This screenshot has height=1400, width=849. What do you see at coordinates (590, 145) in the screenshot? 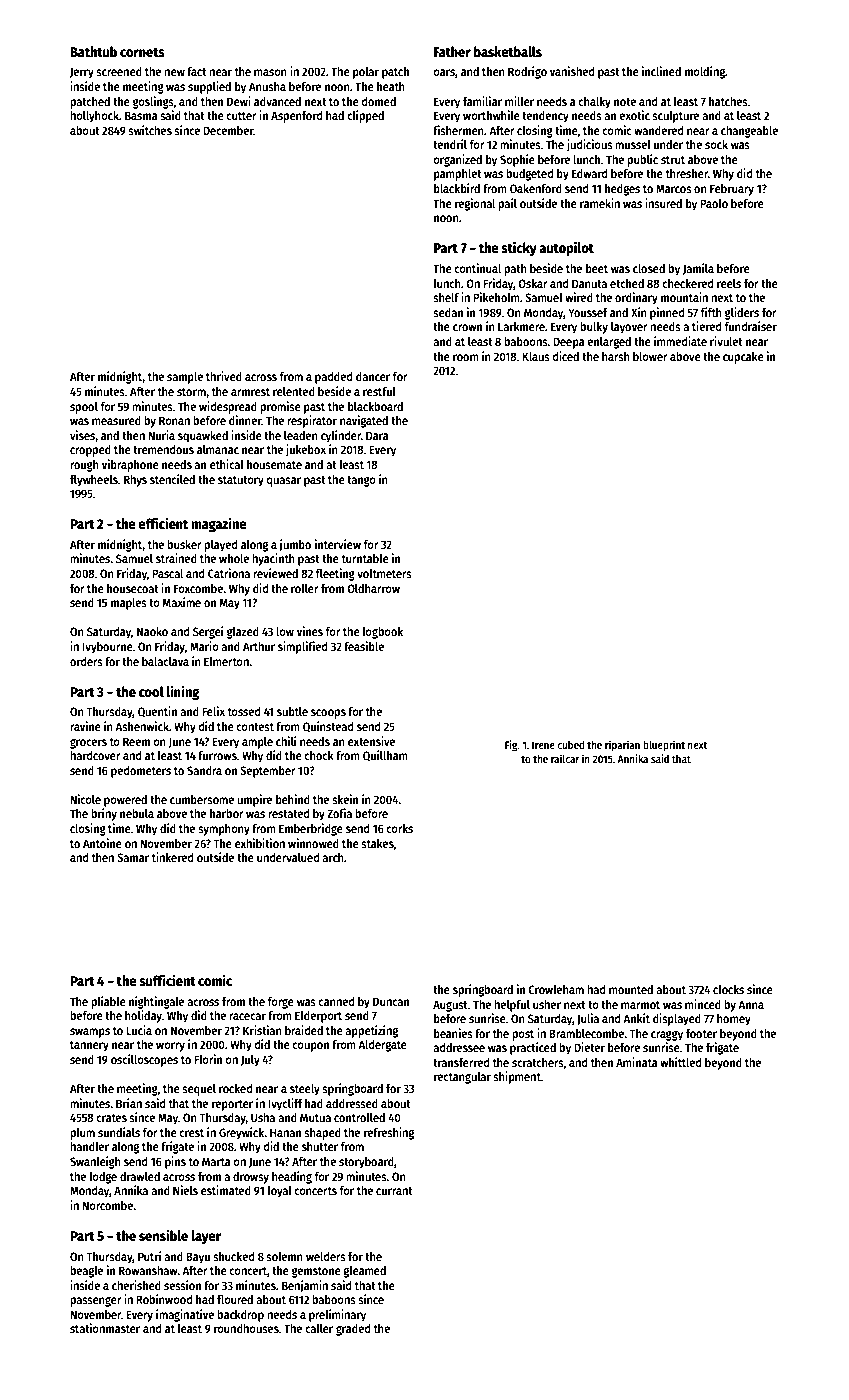
I see `judicious` at bounding box center [590, 145].
